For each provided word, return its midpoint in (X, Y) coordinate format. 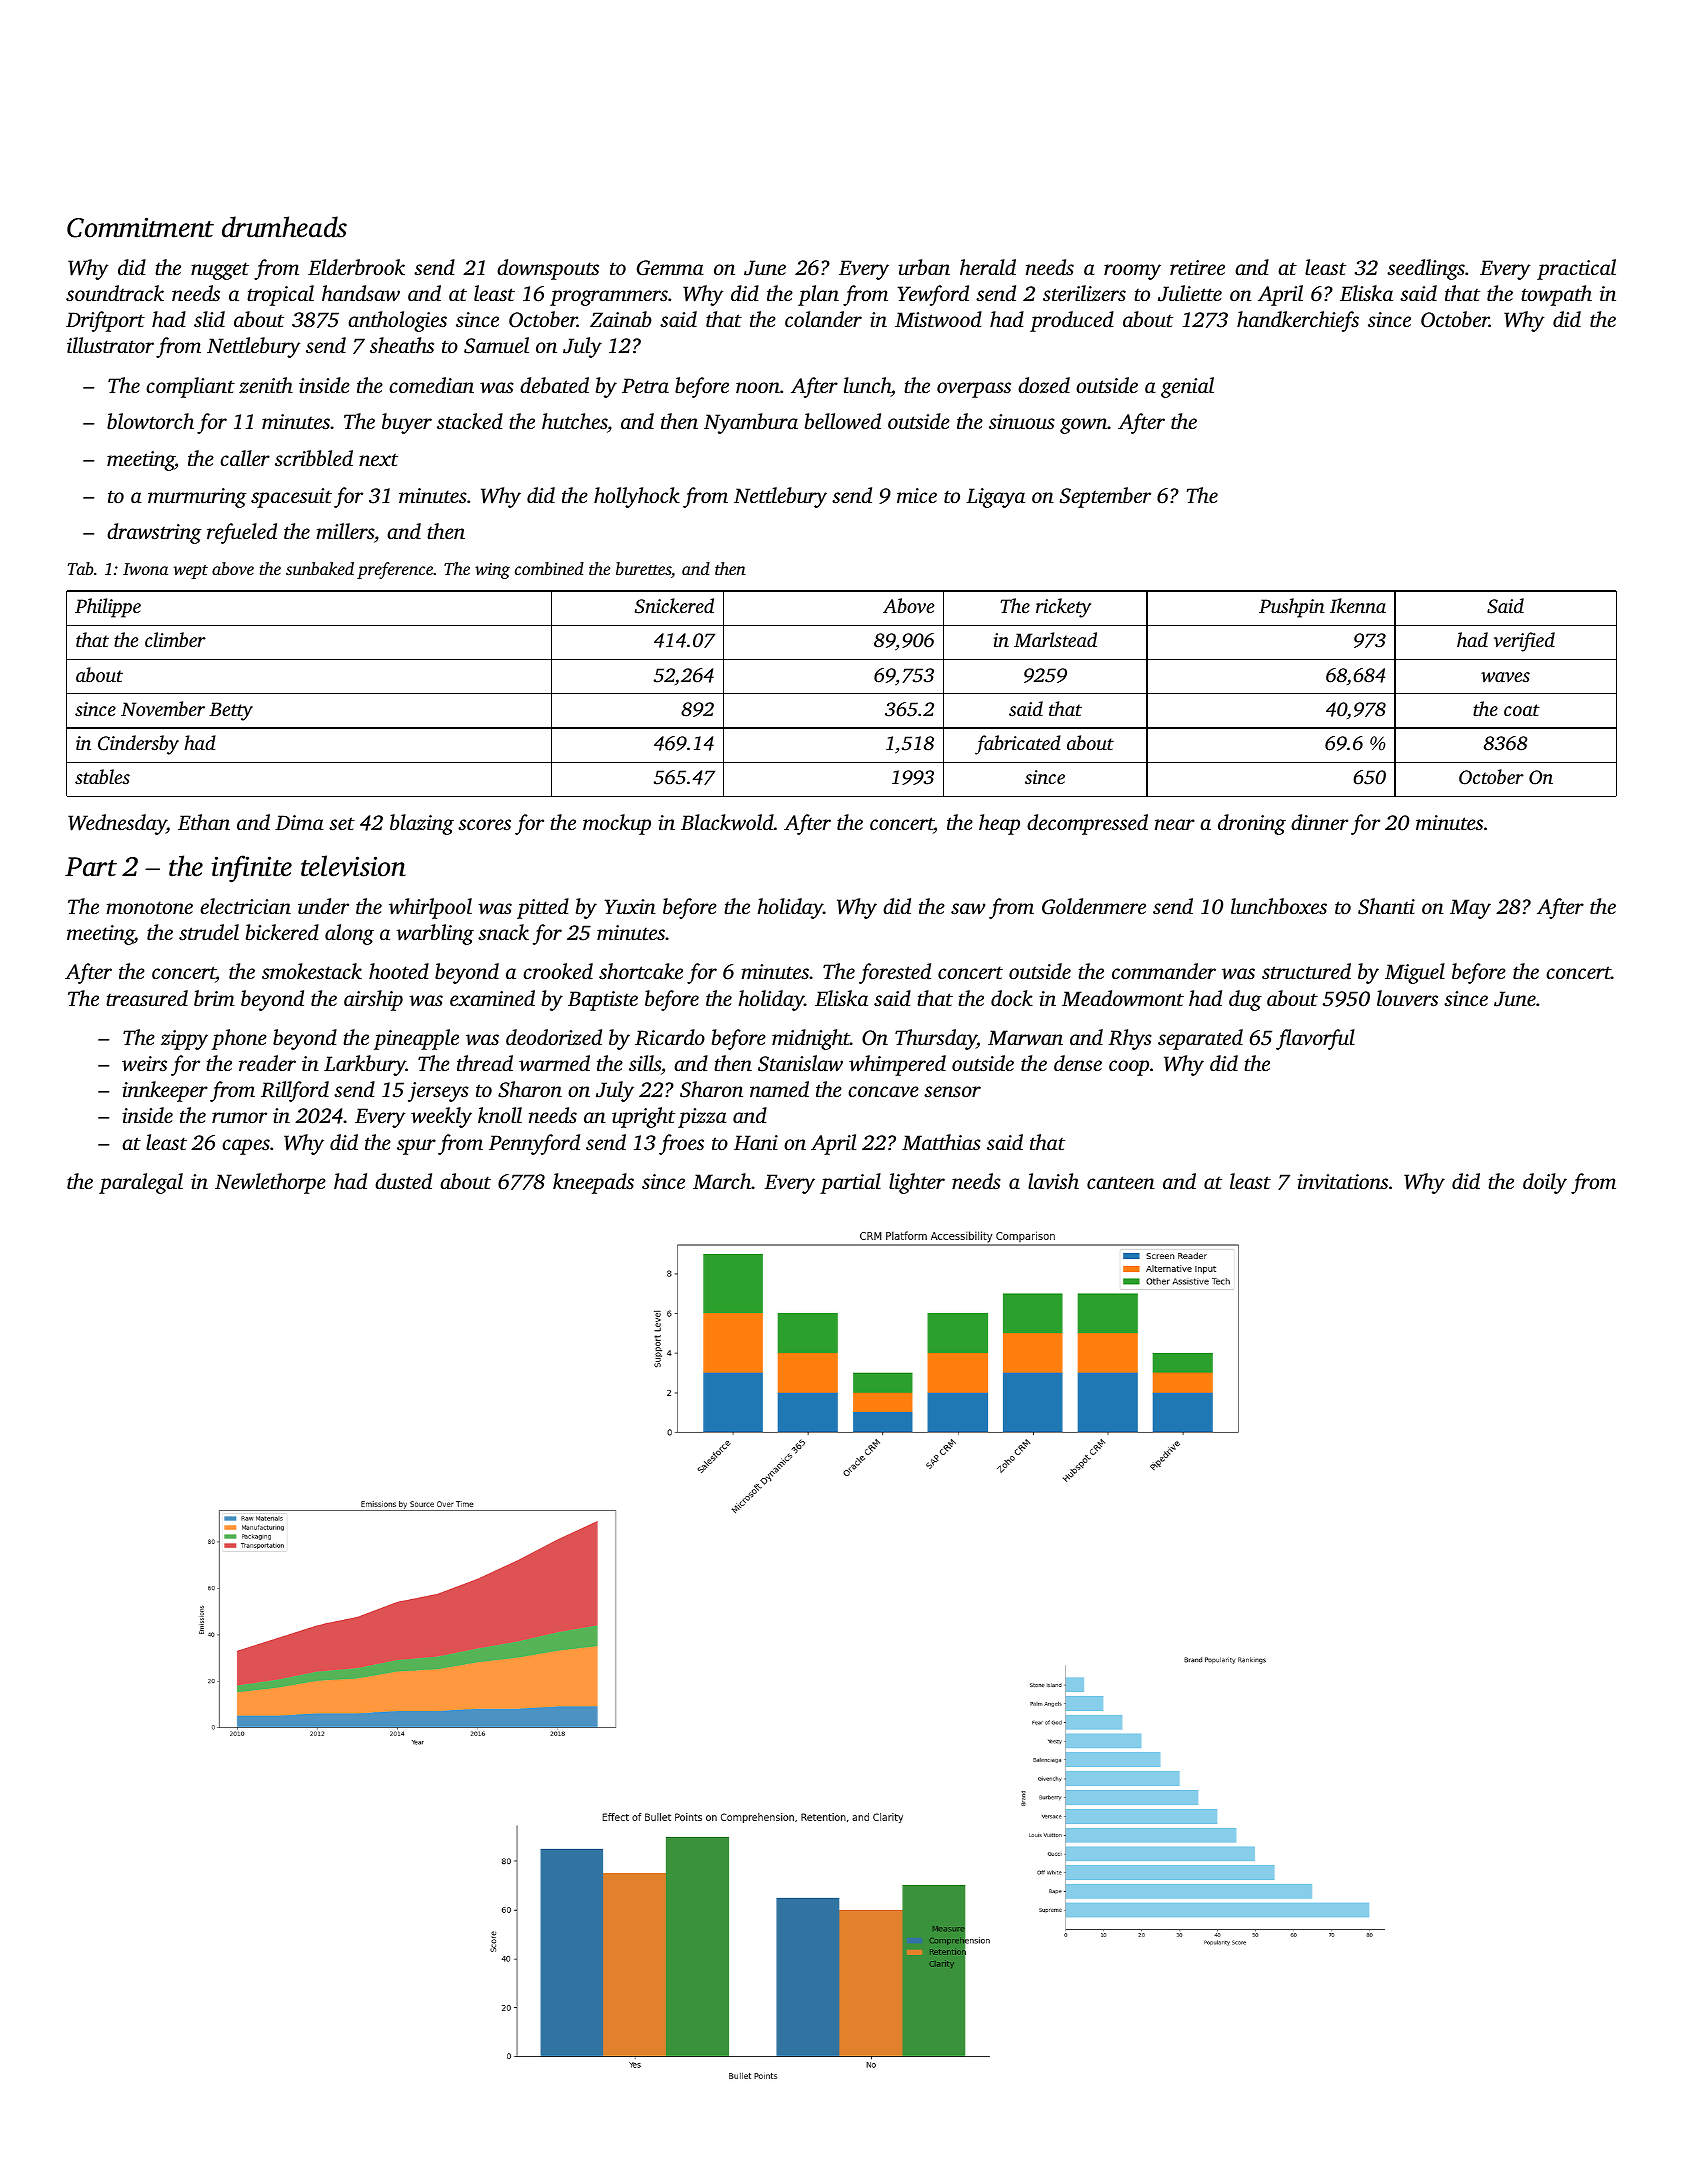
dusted (403, 1181)
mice (917, 495)
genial (1187, 387)
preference (395, 570)
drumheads (284, 227)
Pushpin (1292, 608)
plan (818, 295)
